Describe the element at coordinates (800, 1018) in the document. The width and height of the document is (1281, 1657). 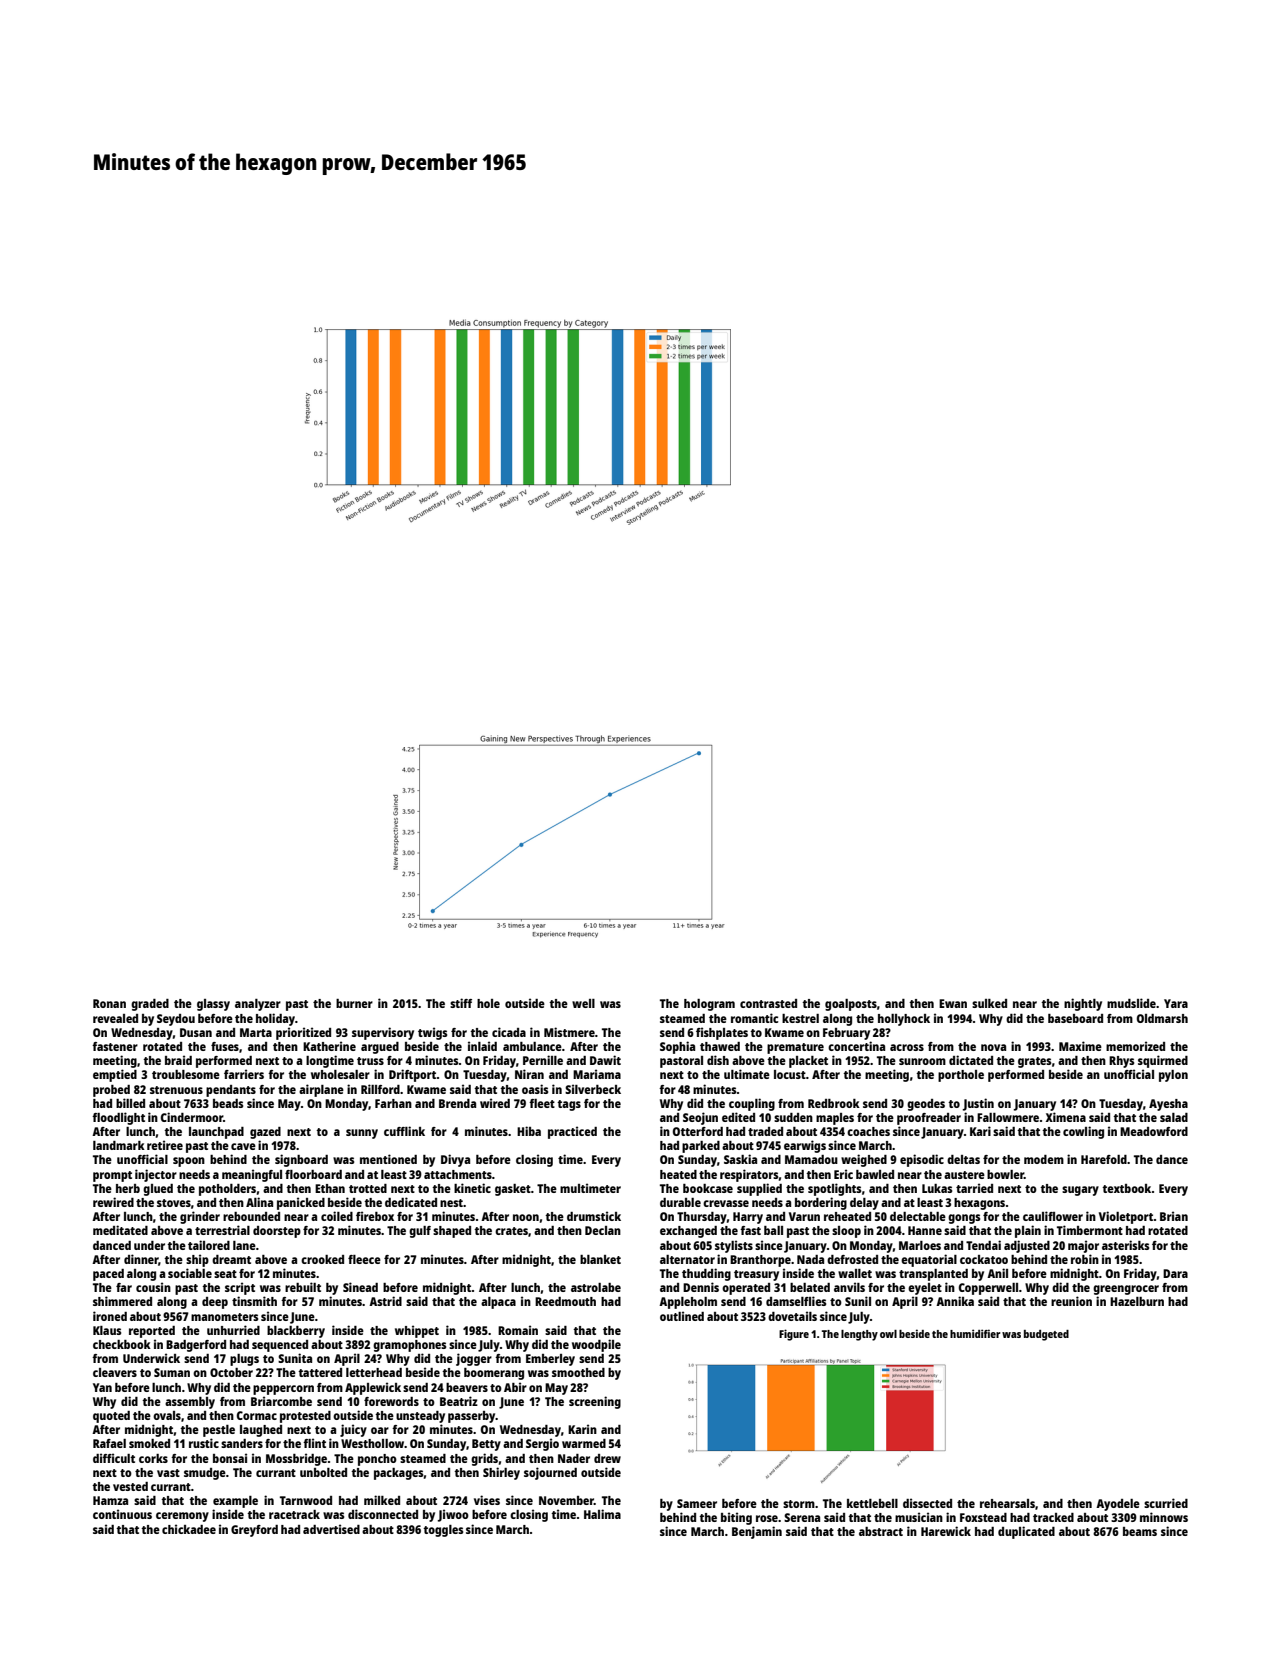
I see `kestrel` at that location.
